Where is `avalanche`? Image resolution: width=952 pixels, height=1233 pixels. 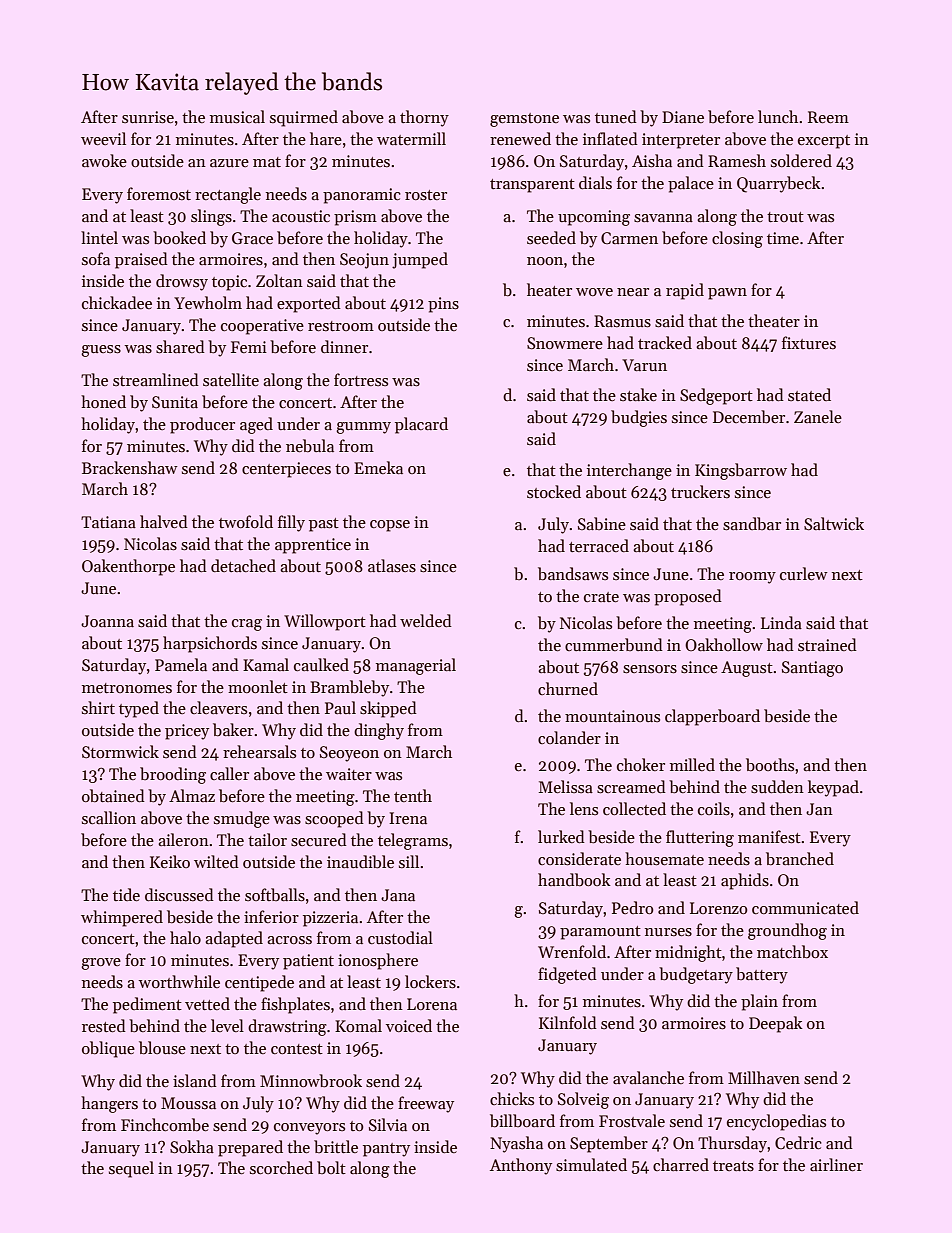
avalanche is located at coordinates (648, 1077).
